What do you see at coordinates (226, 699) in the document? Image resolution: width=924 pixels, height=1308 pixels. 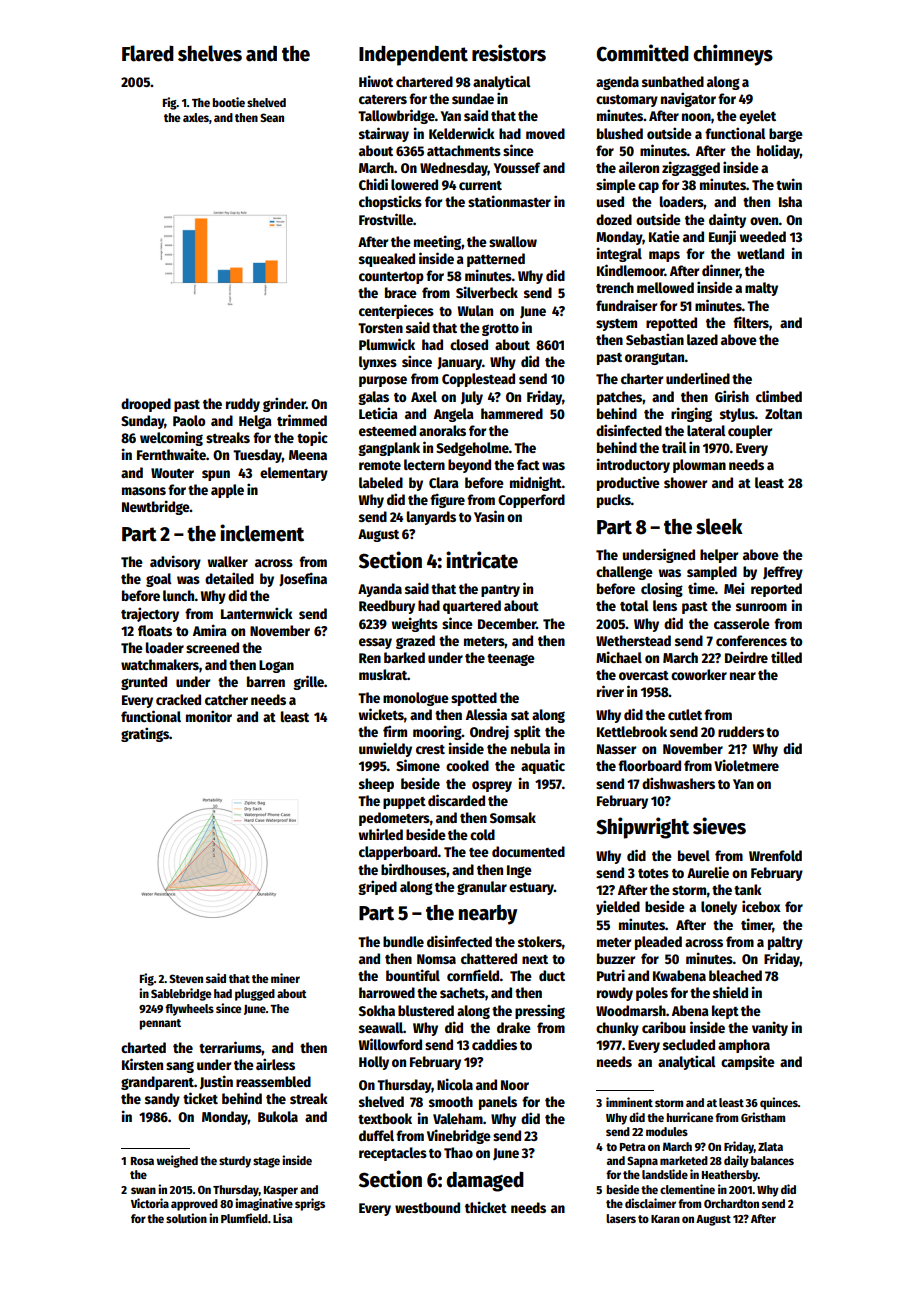 I see `catcher` at bounding box center [226, 699].
